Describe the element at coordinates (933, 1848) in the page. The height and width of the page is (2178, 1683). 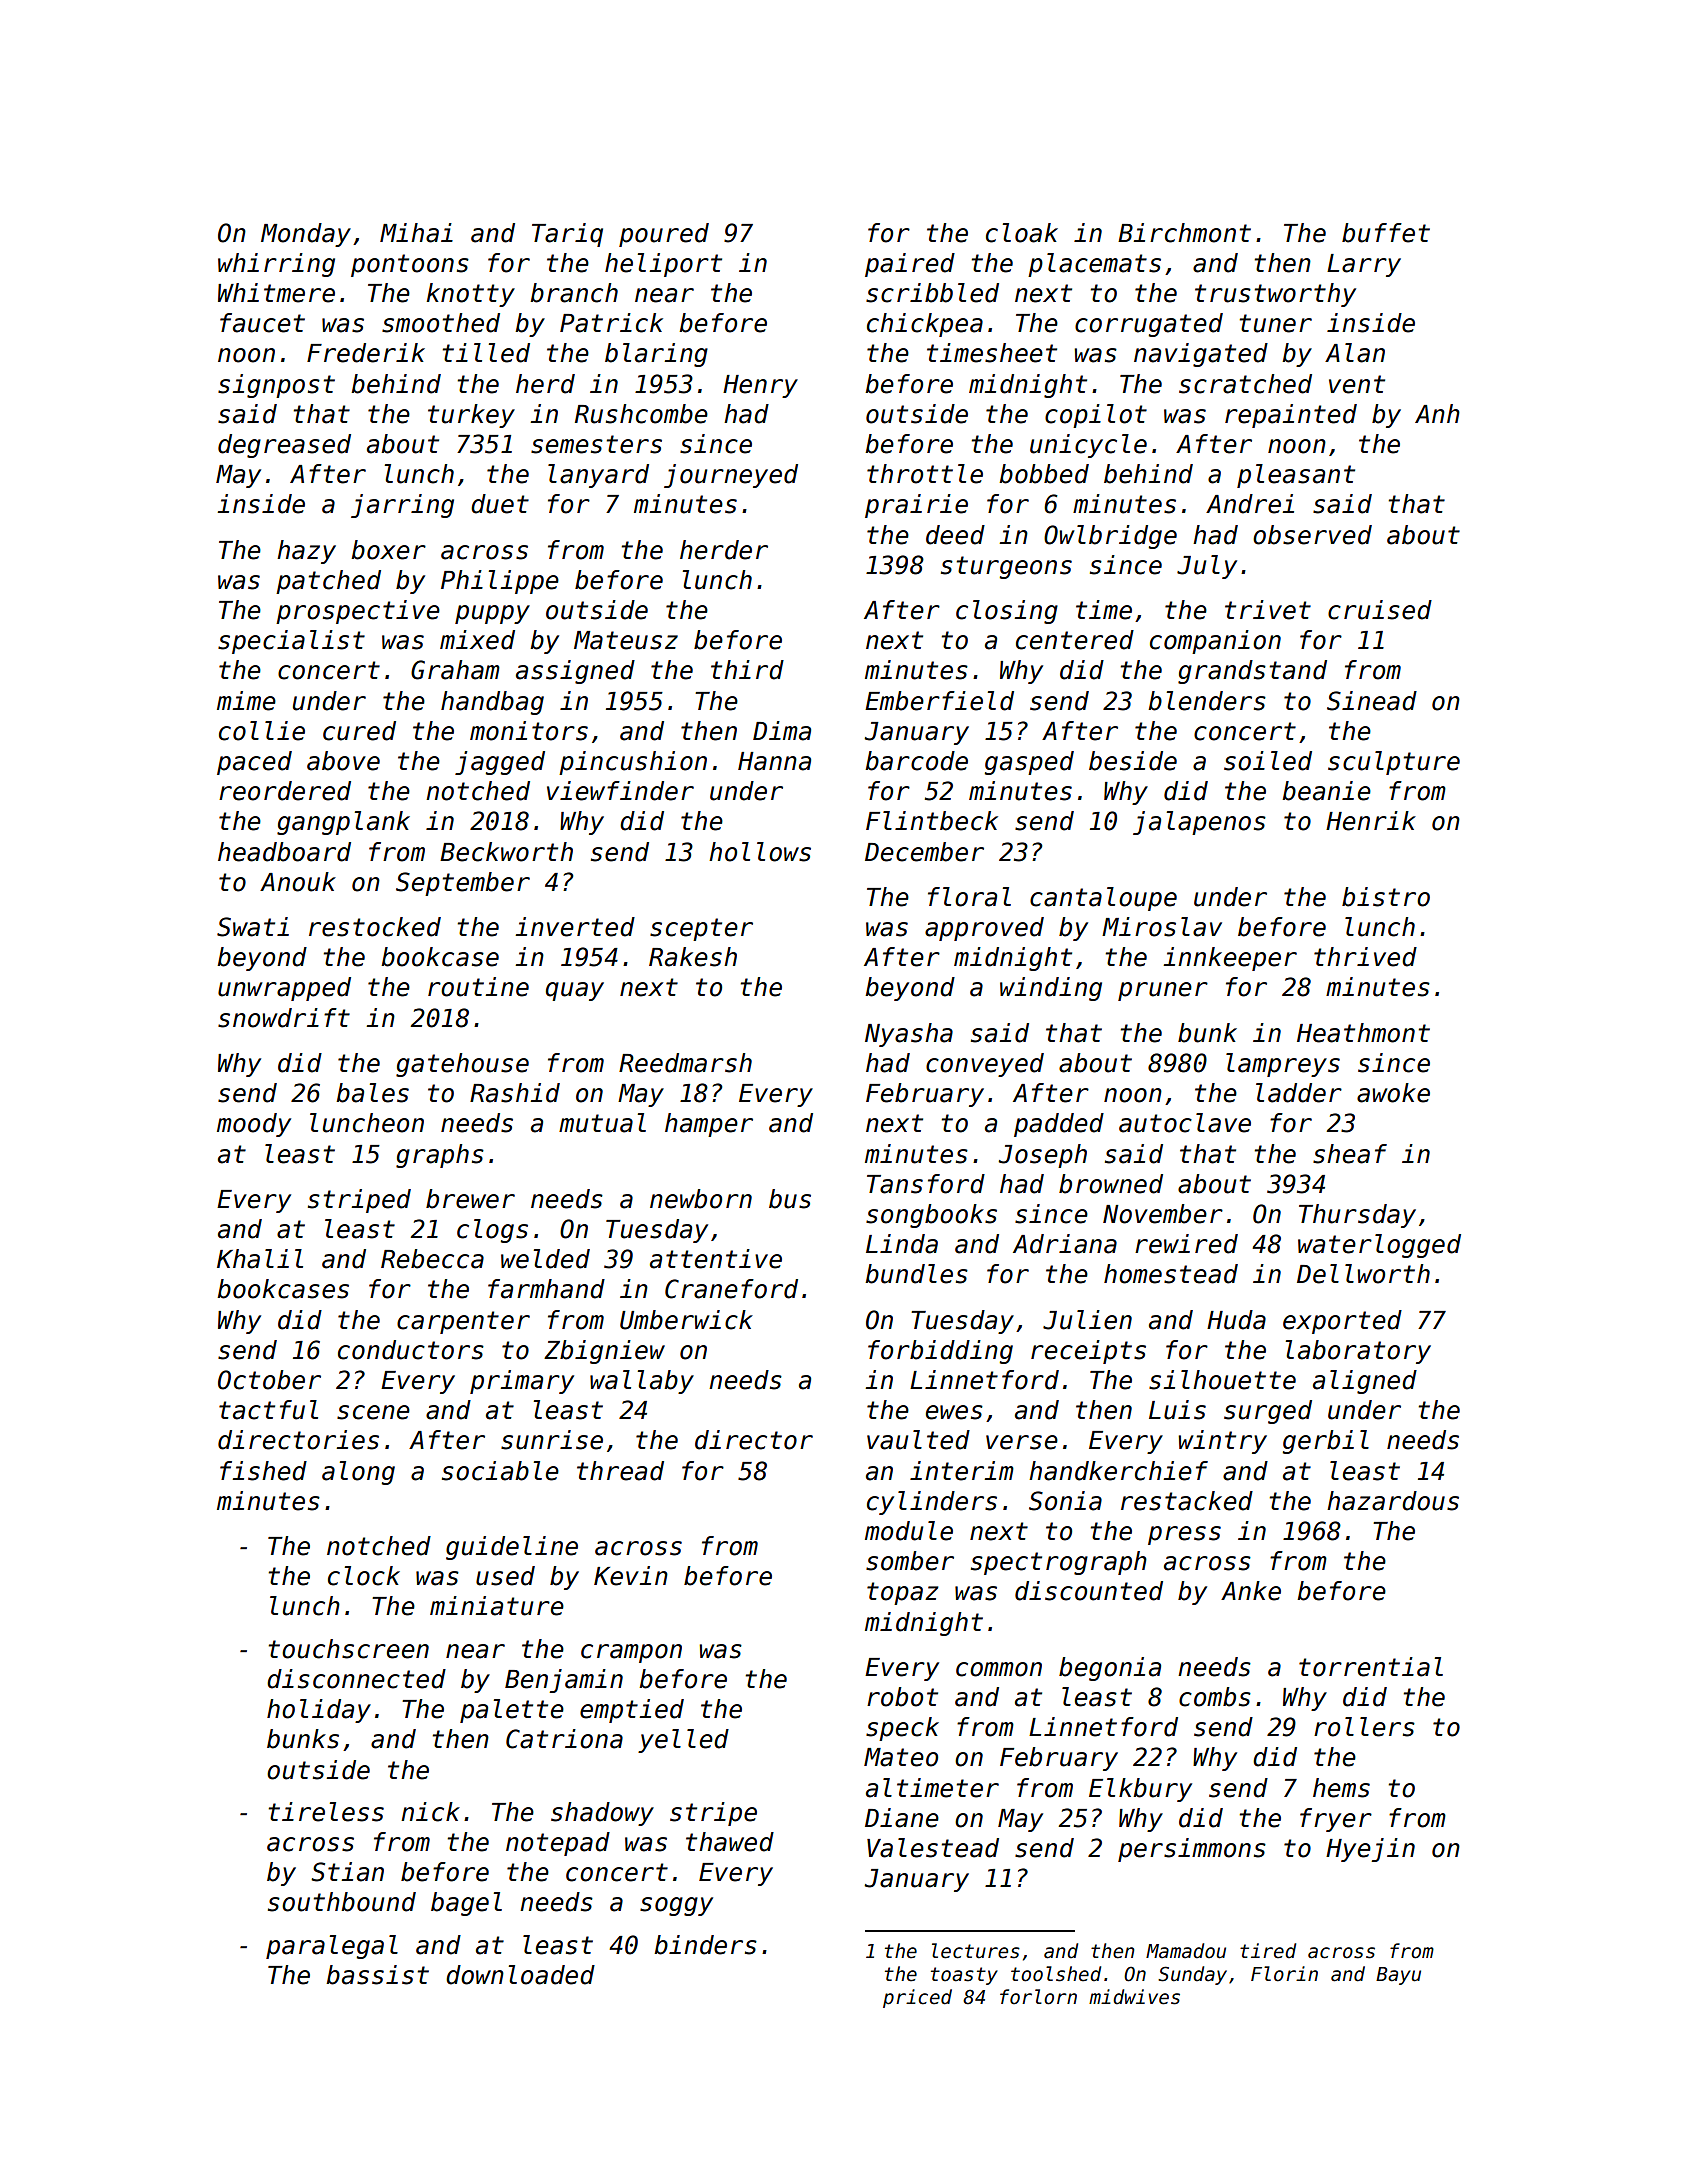
I see `Valestead` at that location.
